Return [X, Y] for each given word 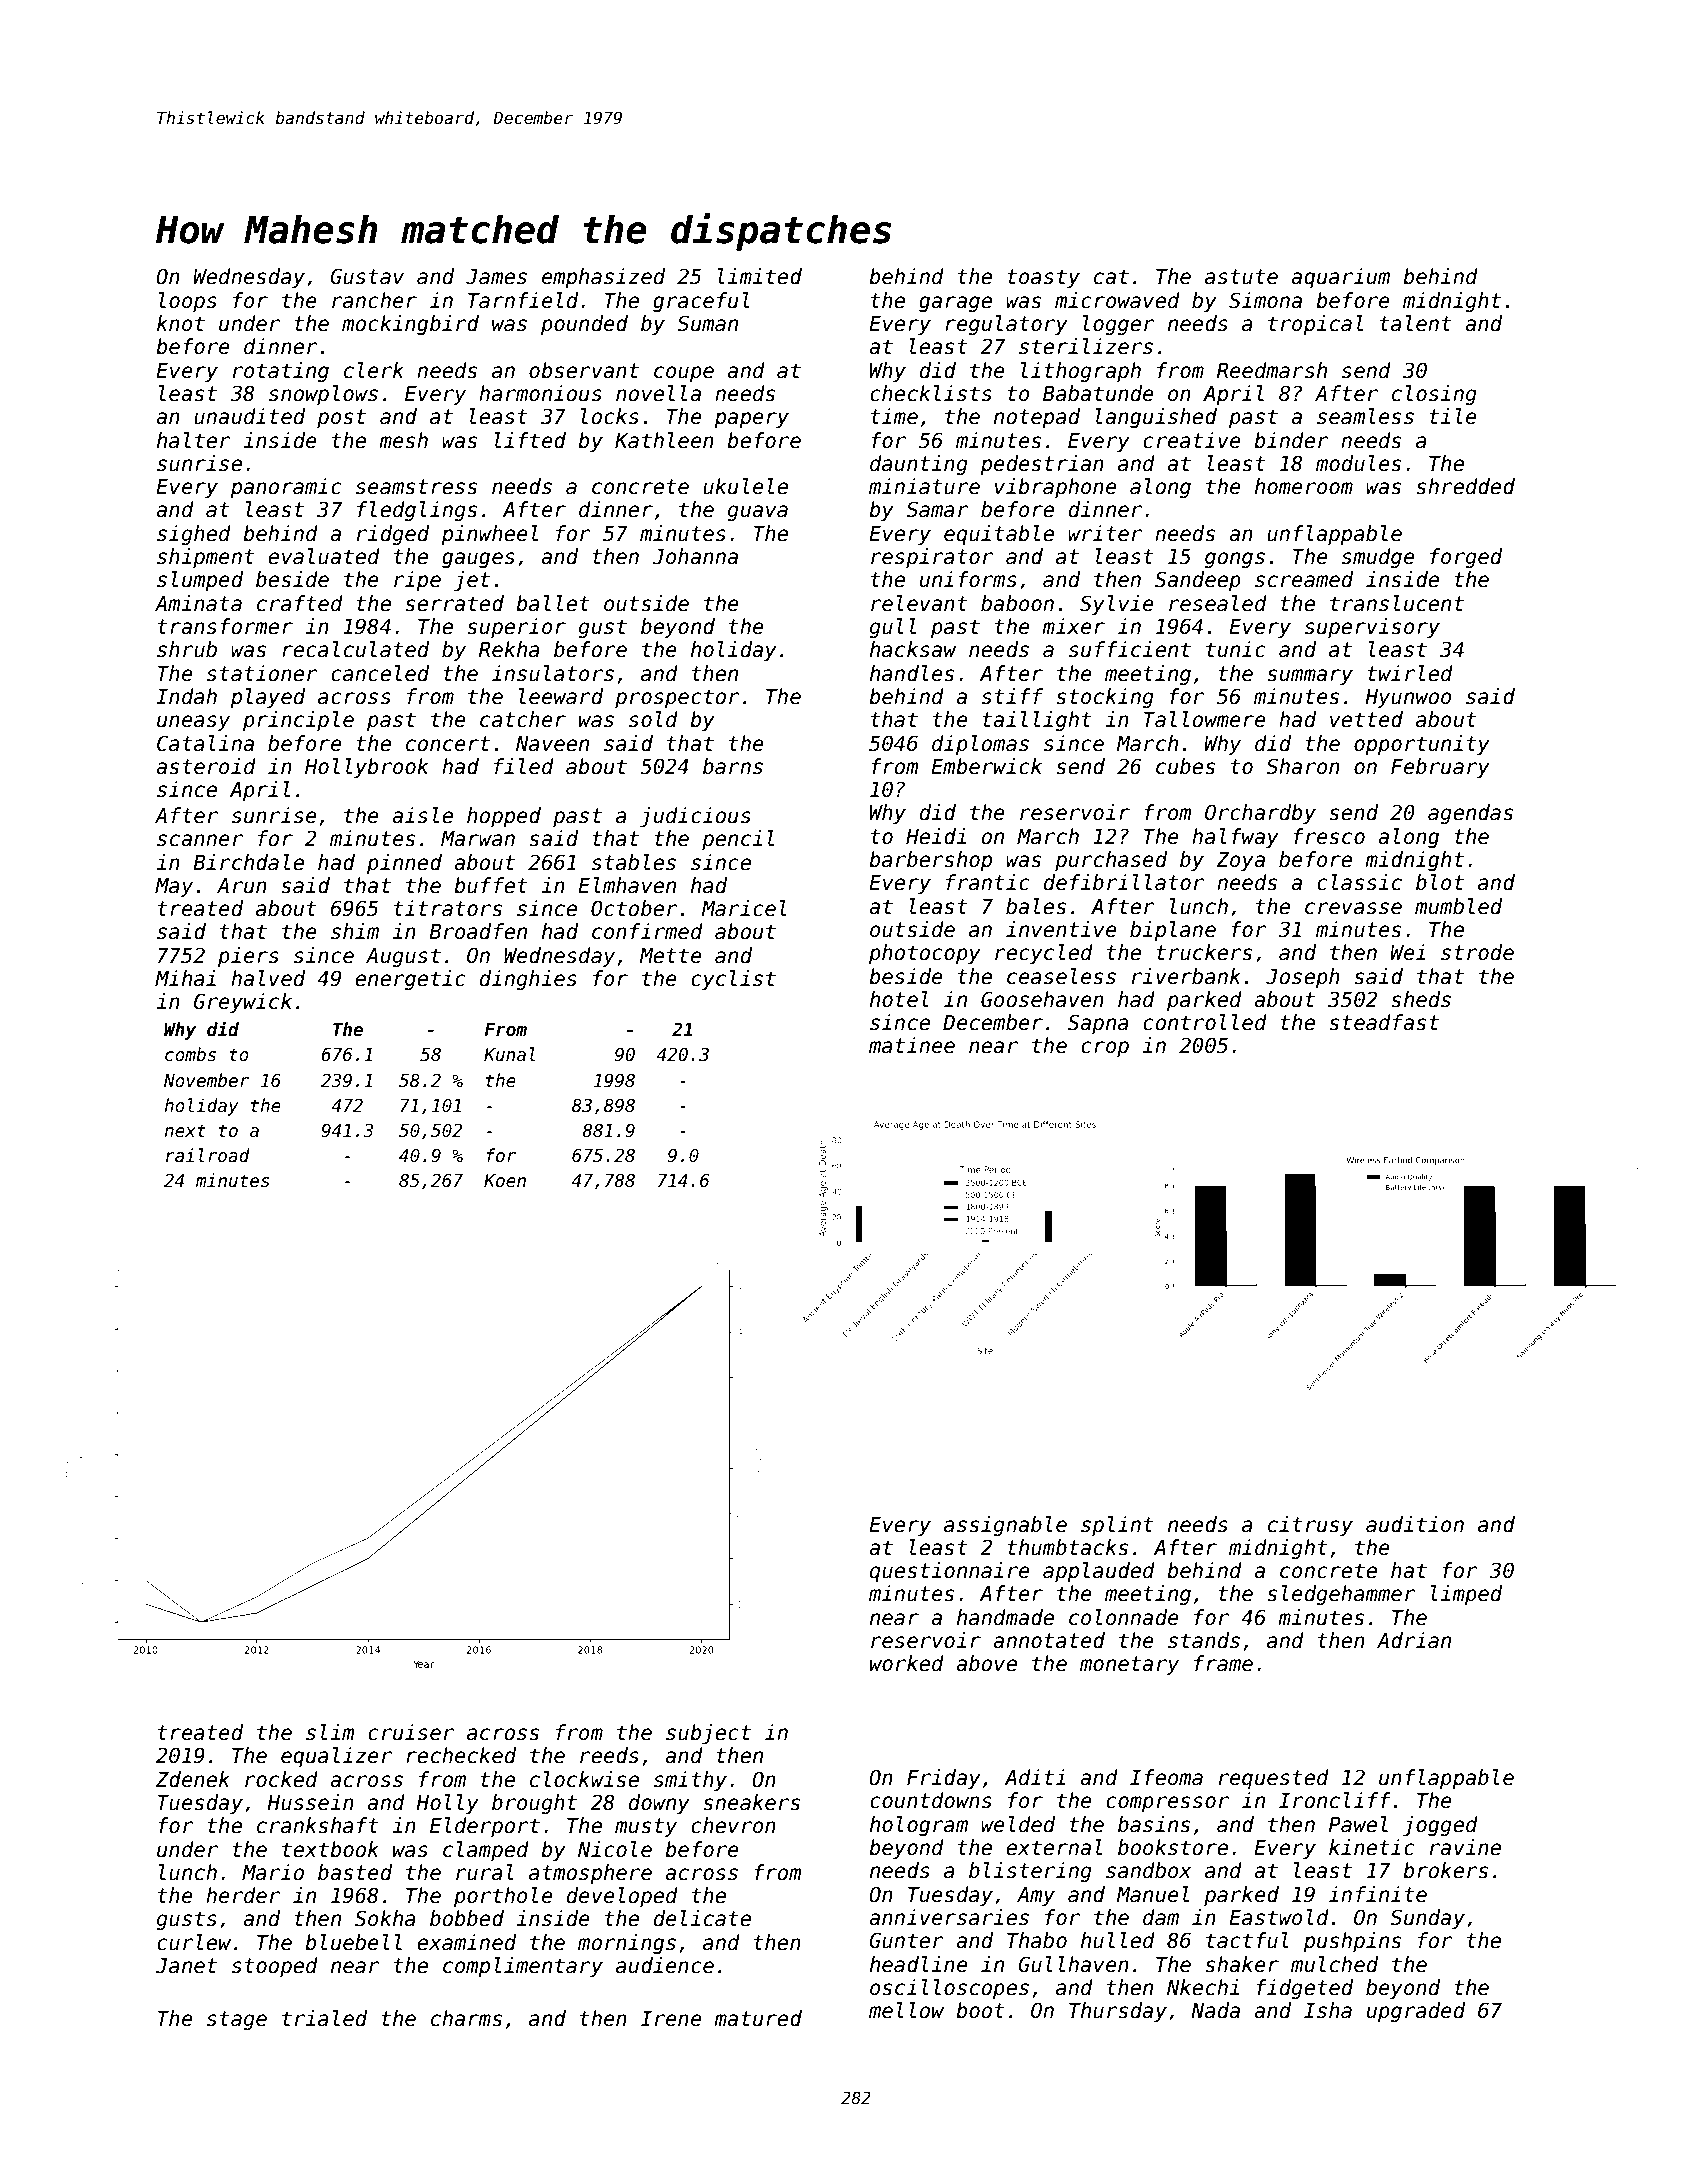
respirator [932, 558]
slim [330, 1732]
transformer [225, 626]
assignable [1005, 1526]
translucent [1397, 603]
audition [1415, 1524]
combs [190, 1054]
